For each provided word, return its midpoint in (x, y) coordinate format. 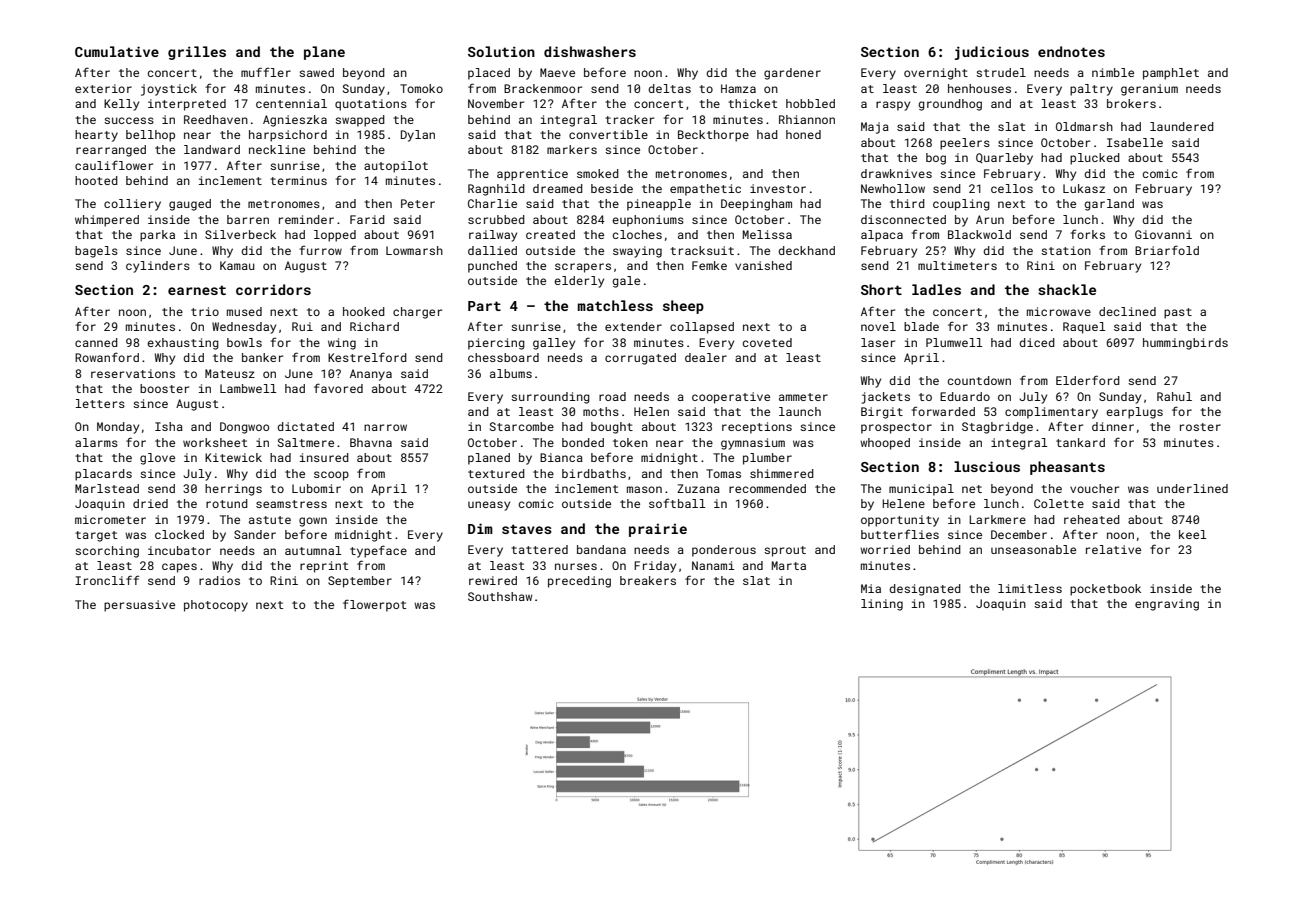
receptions (757, 428)
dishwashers (590, 51)
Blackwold (979, 234)
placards (103, 475)
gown (313, 522)
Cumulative (117, 51)
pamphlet (1171, 74)
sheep (683, 307)
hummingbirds (1185, 344)
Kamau (237, 265)
